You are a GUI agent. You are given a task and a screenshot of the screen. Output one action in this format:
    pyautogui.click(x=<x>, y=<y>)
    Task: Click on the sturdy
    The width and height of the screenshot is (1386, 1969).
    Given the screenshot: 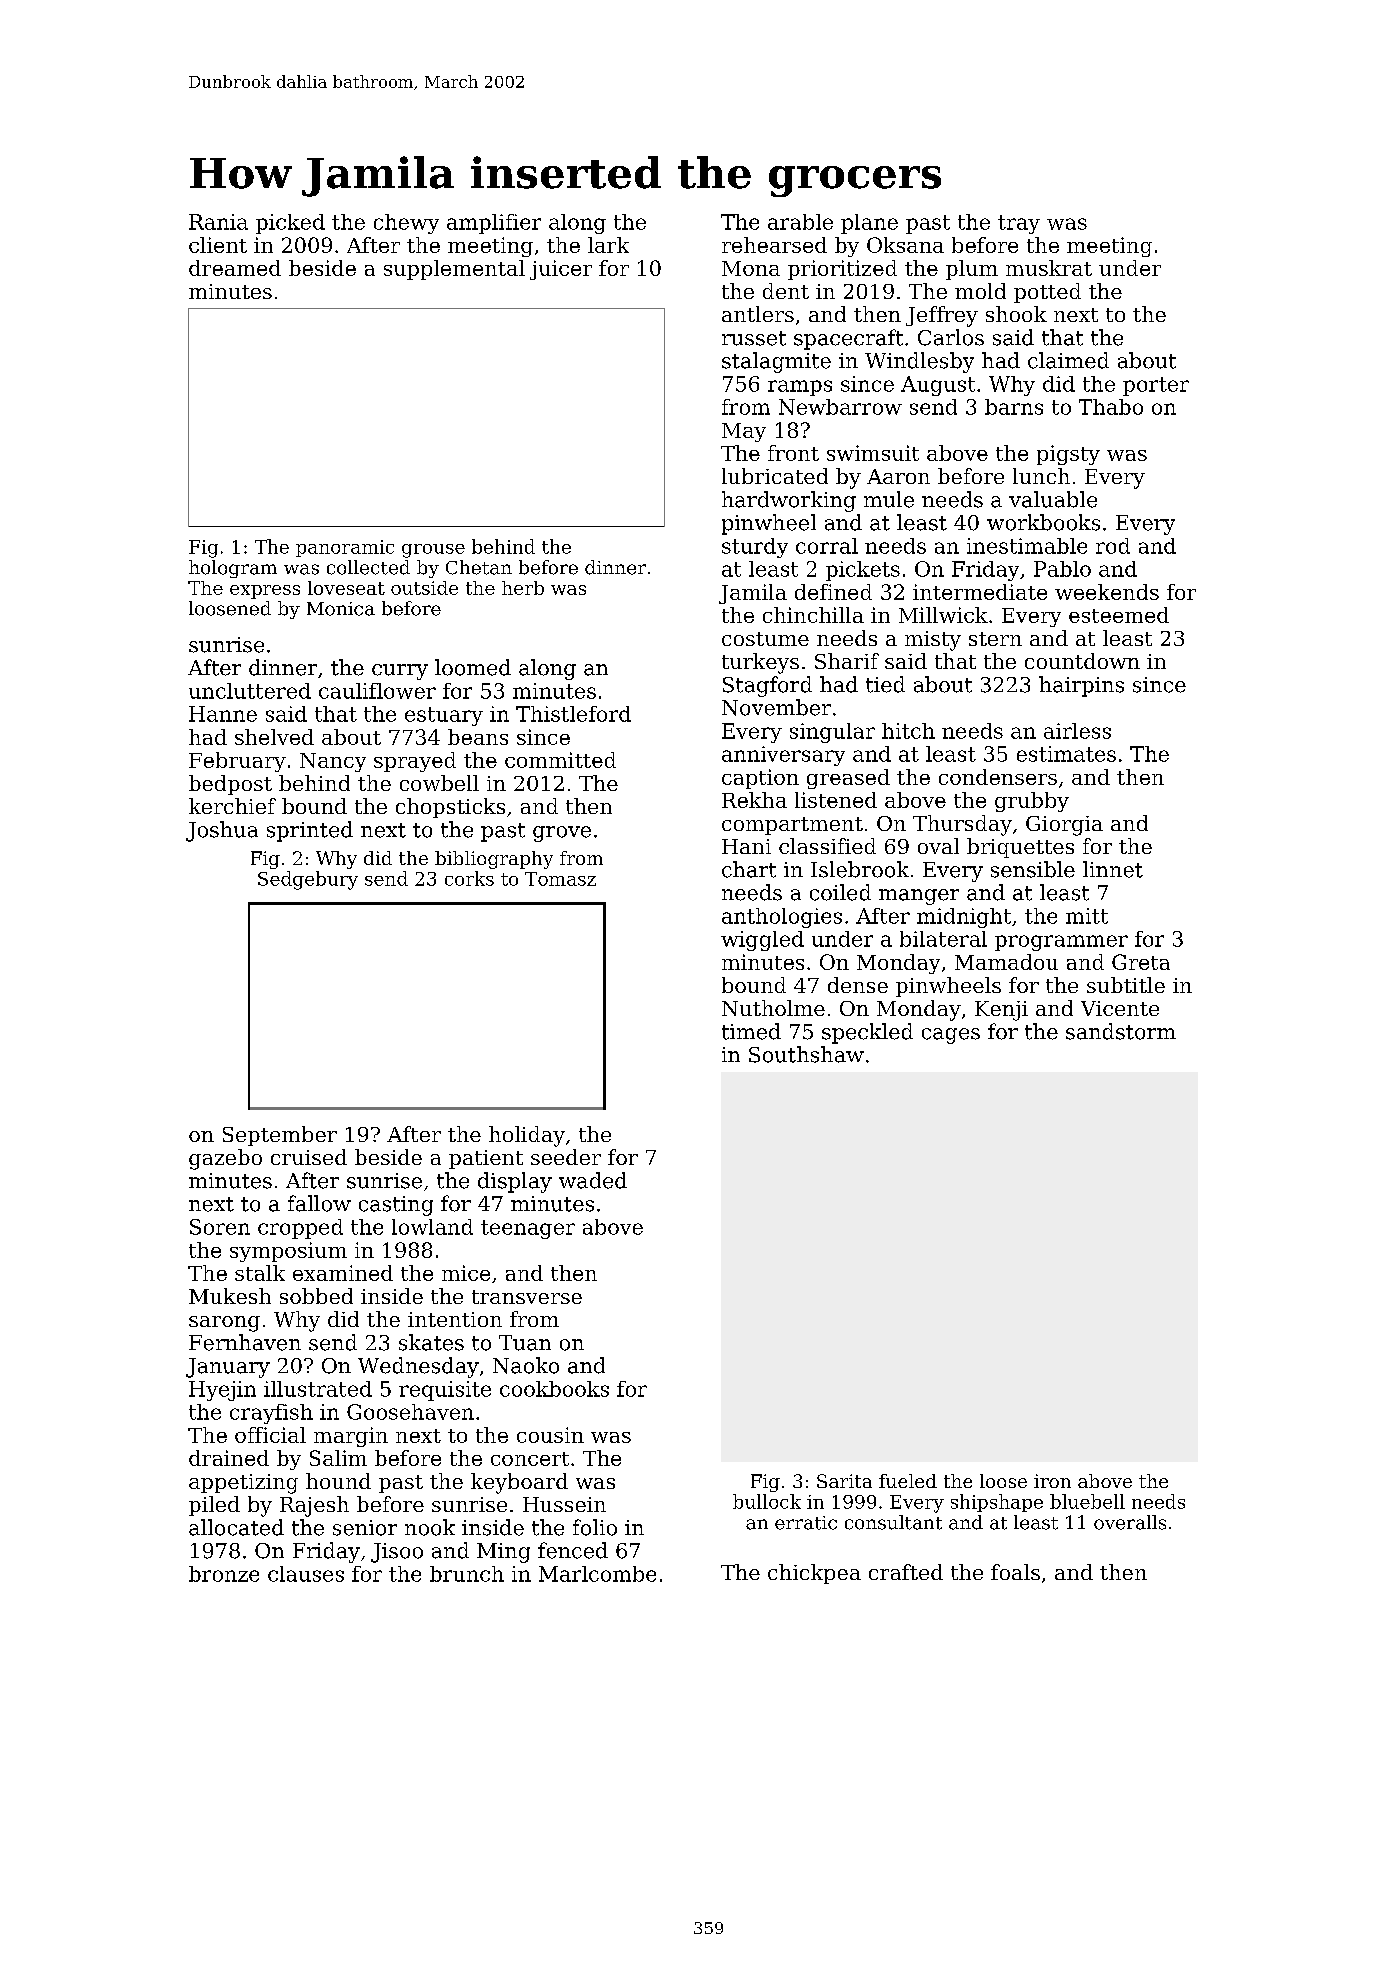 What is the action you would take?
    pyautogui.click(x=755, y=548)
